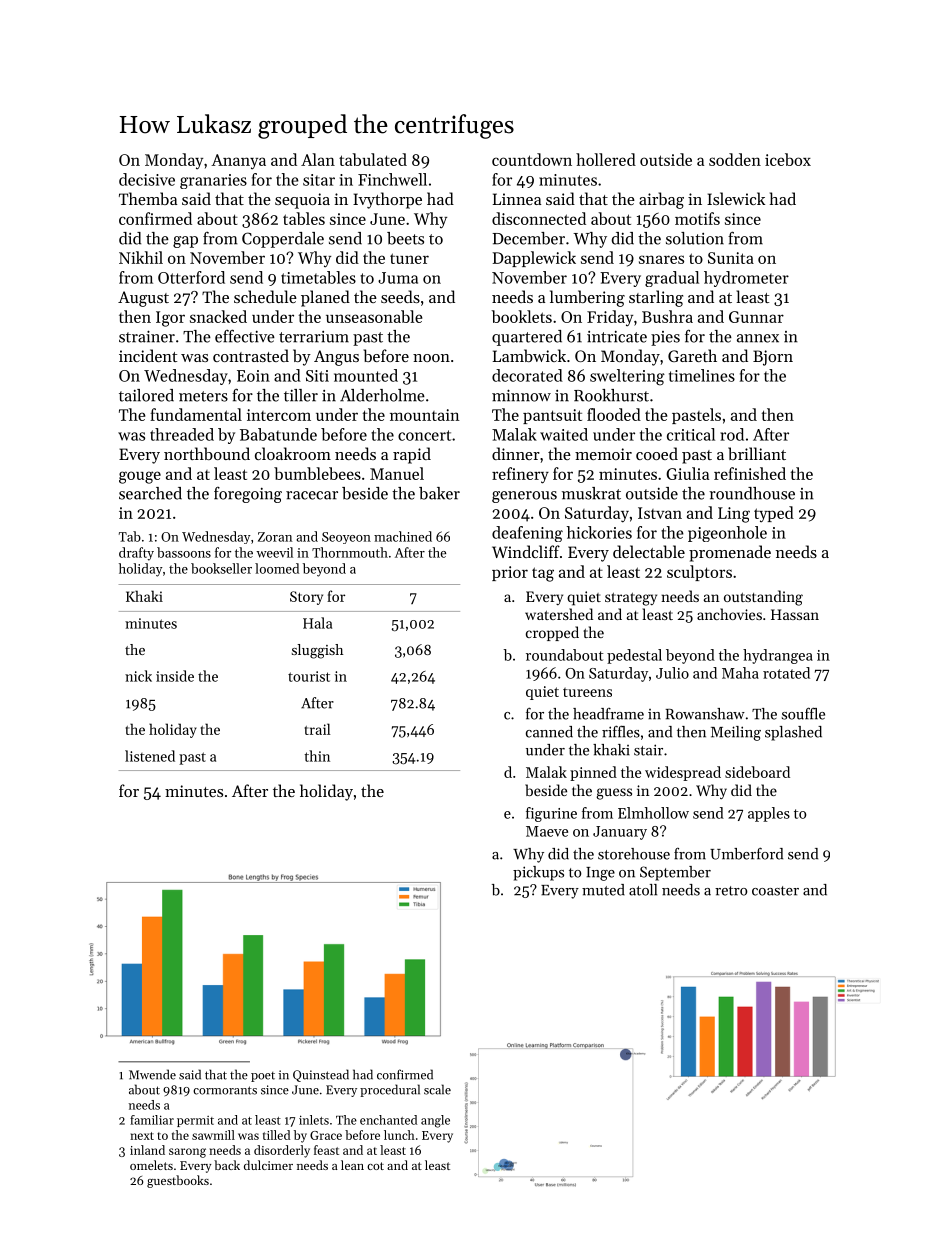 This screenshot has width=952, height=1233. Describe the element at coordinates (136, 554) in the screenshot. I see `drafty` at that location.
